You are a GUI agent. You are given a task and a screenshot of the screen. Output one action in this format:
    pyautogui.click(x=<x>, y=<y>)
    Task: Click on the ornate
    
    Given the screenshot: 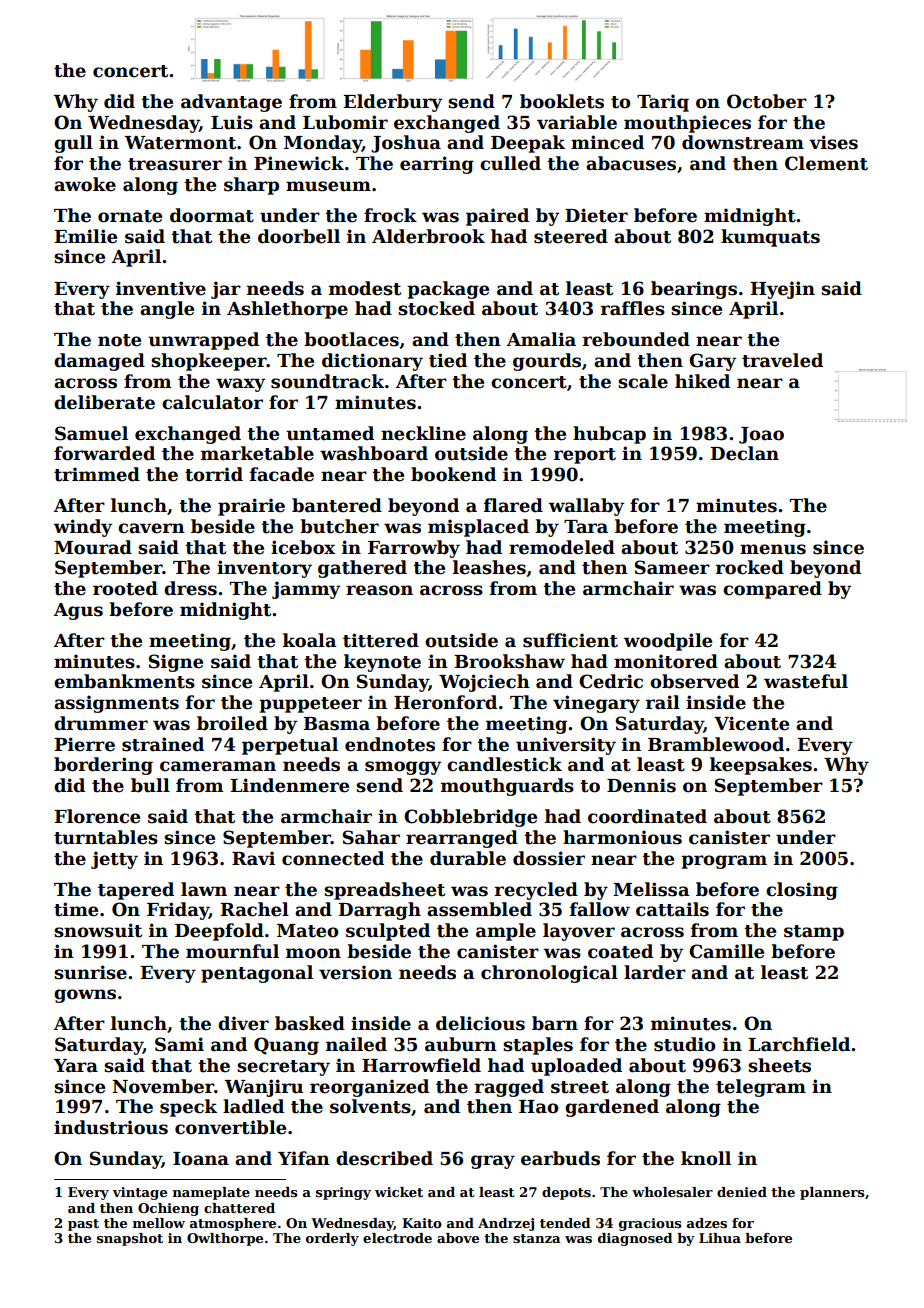 What is the action you would take?
    pyautogui.click(x=130, y=216)
